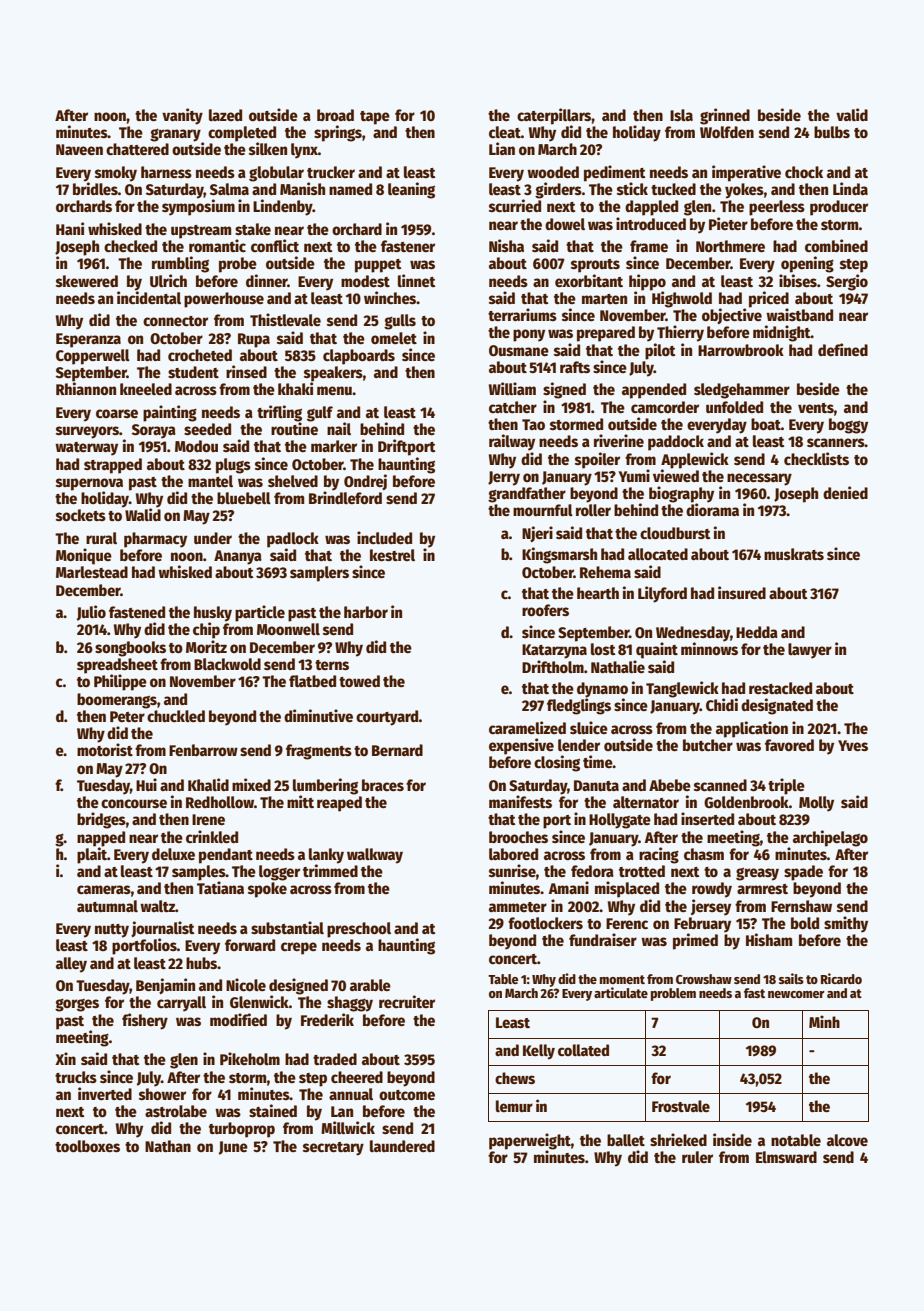 The width and height of the document is (924, 1311). I want to click on Rupa, so click(254, 340).
